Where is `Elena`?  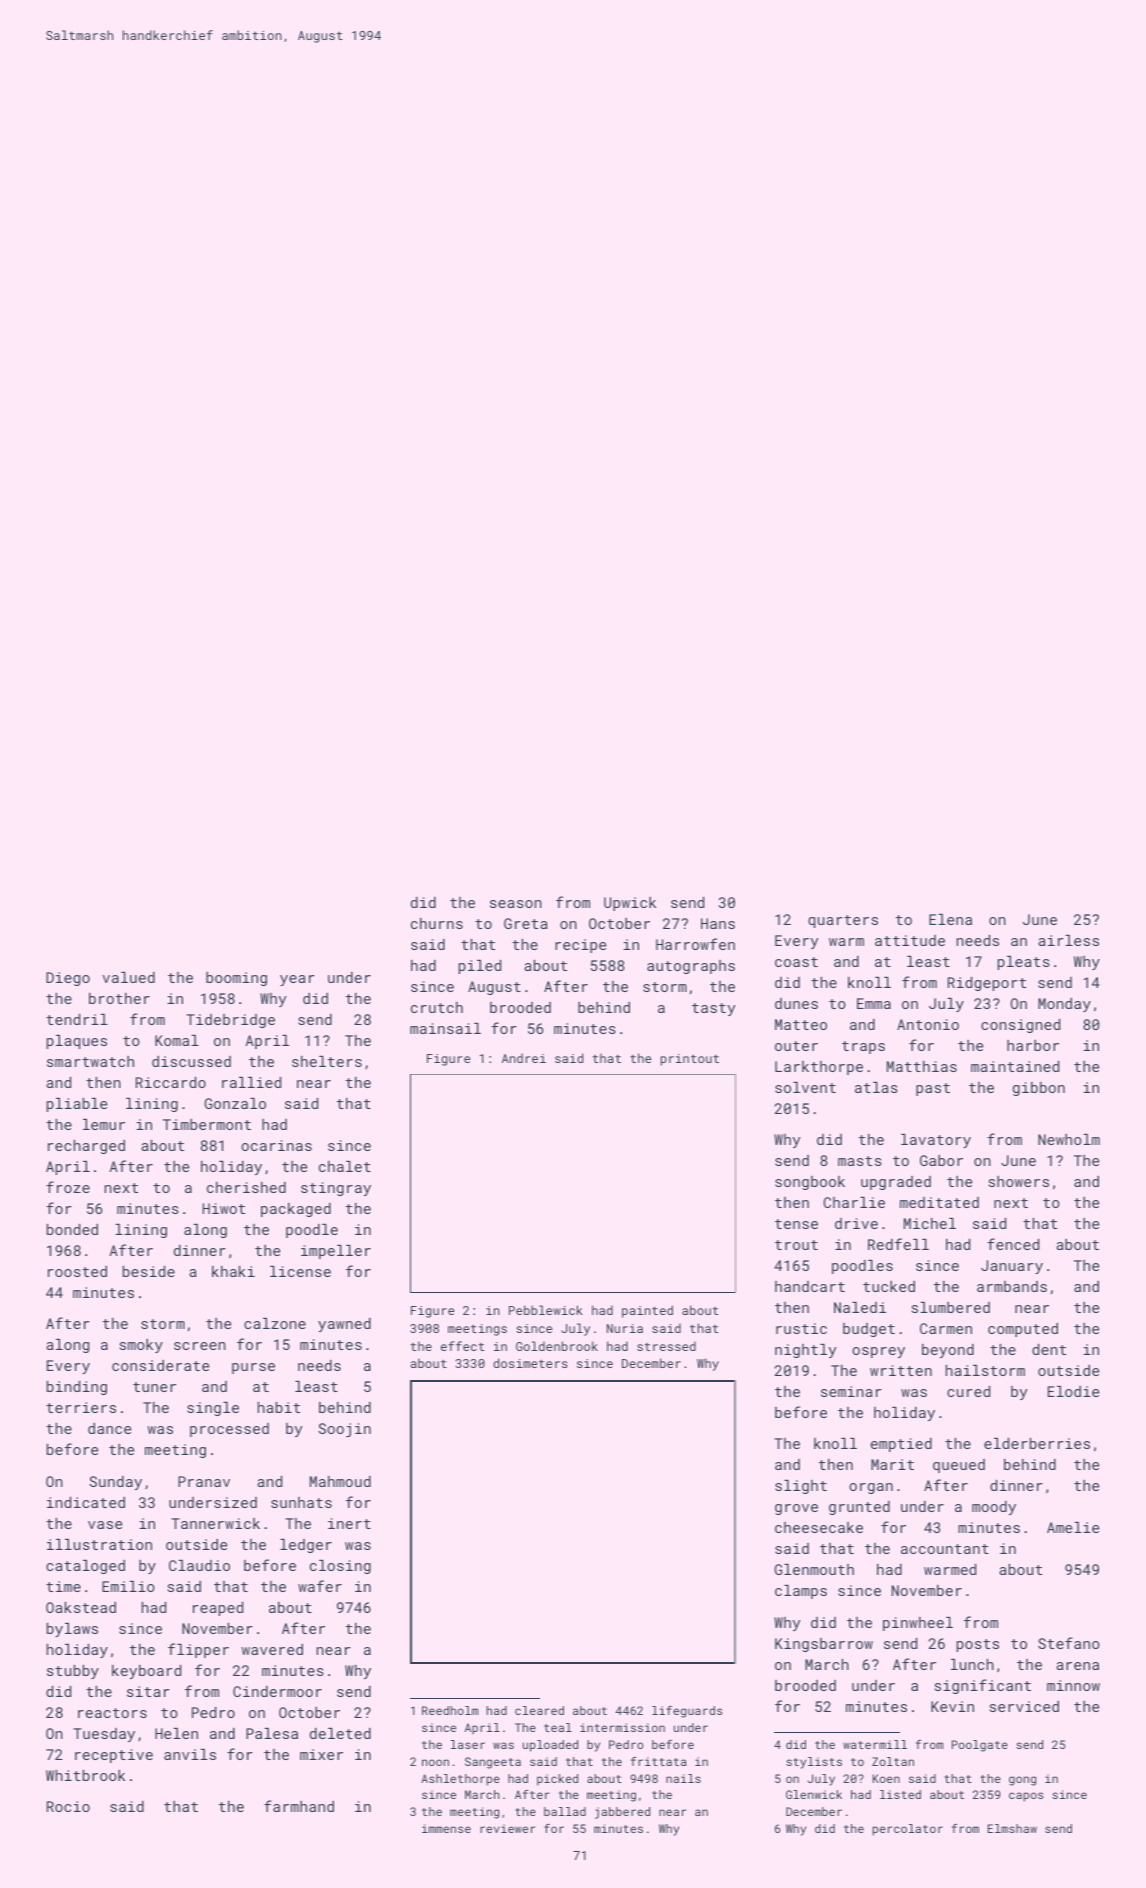
Elena is located at coordinates (950, 919).
